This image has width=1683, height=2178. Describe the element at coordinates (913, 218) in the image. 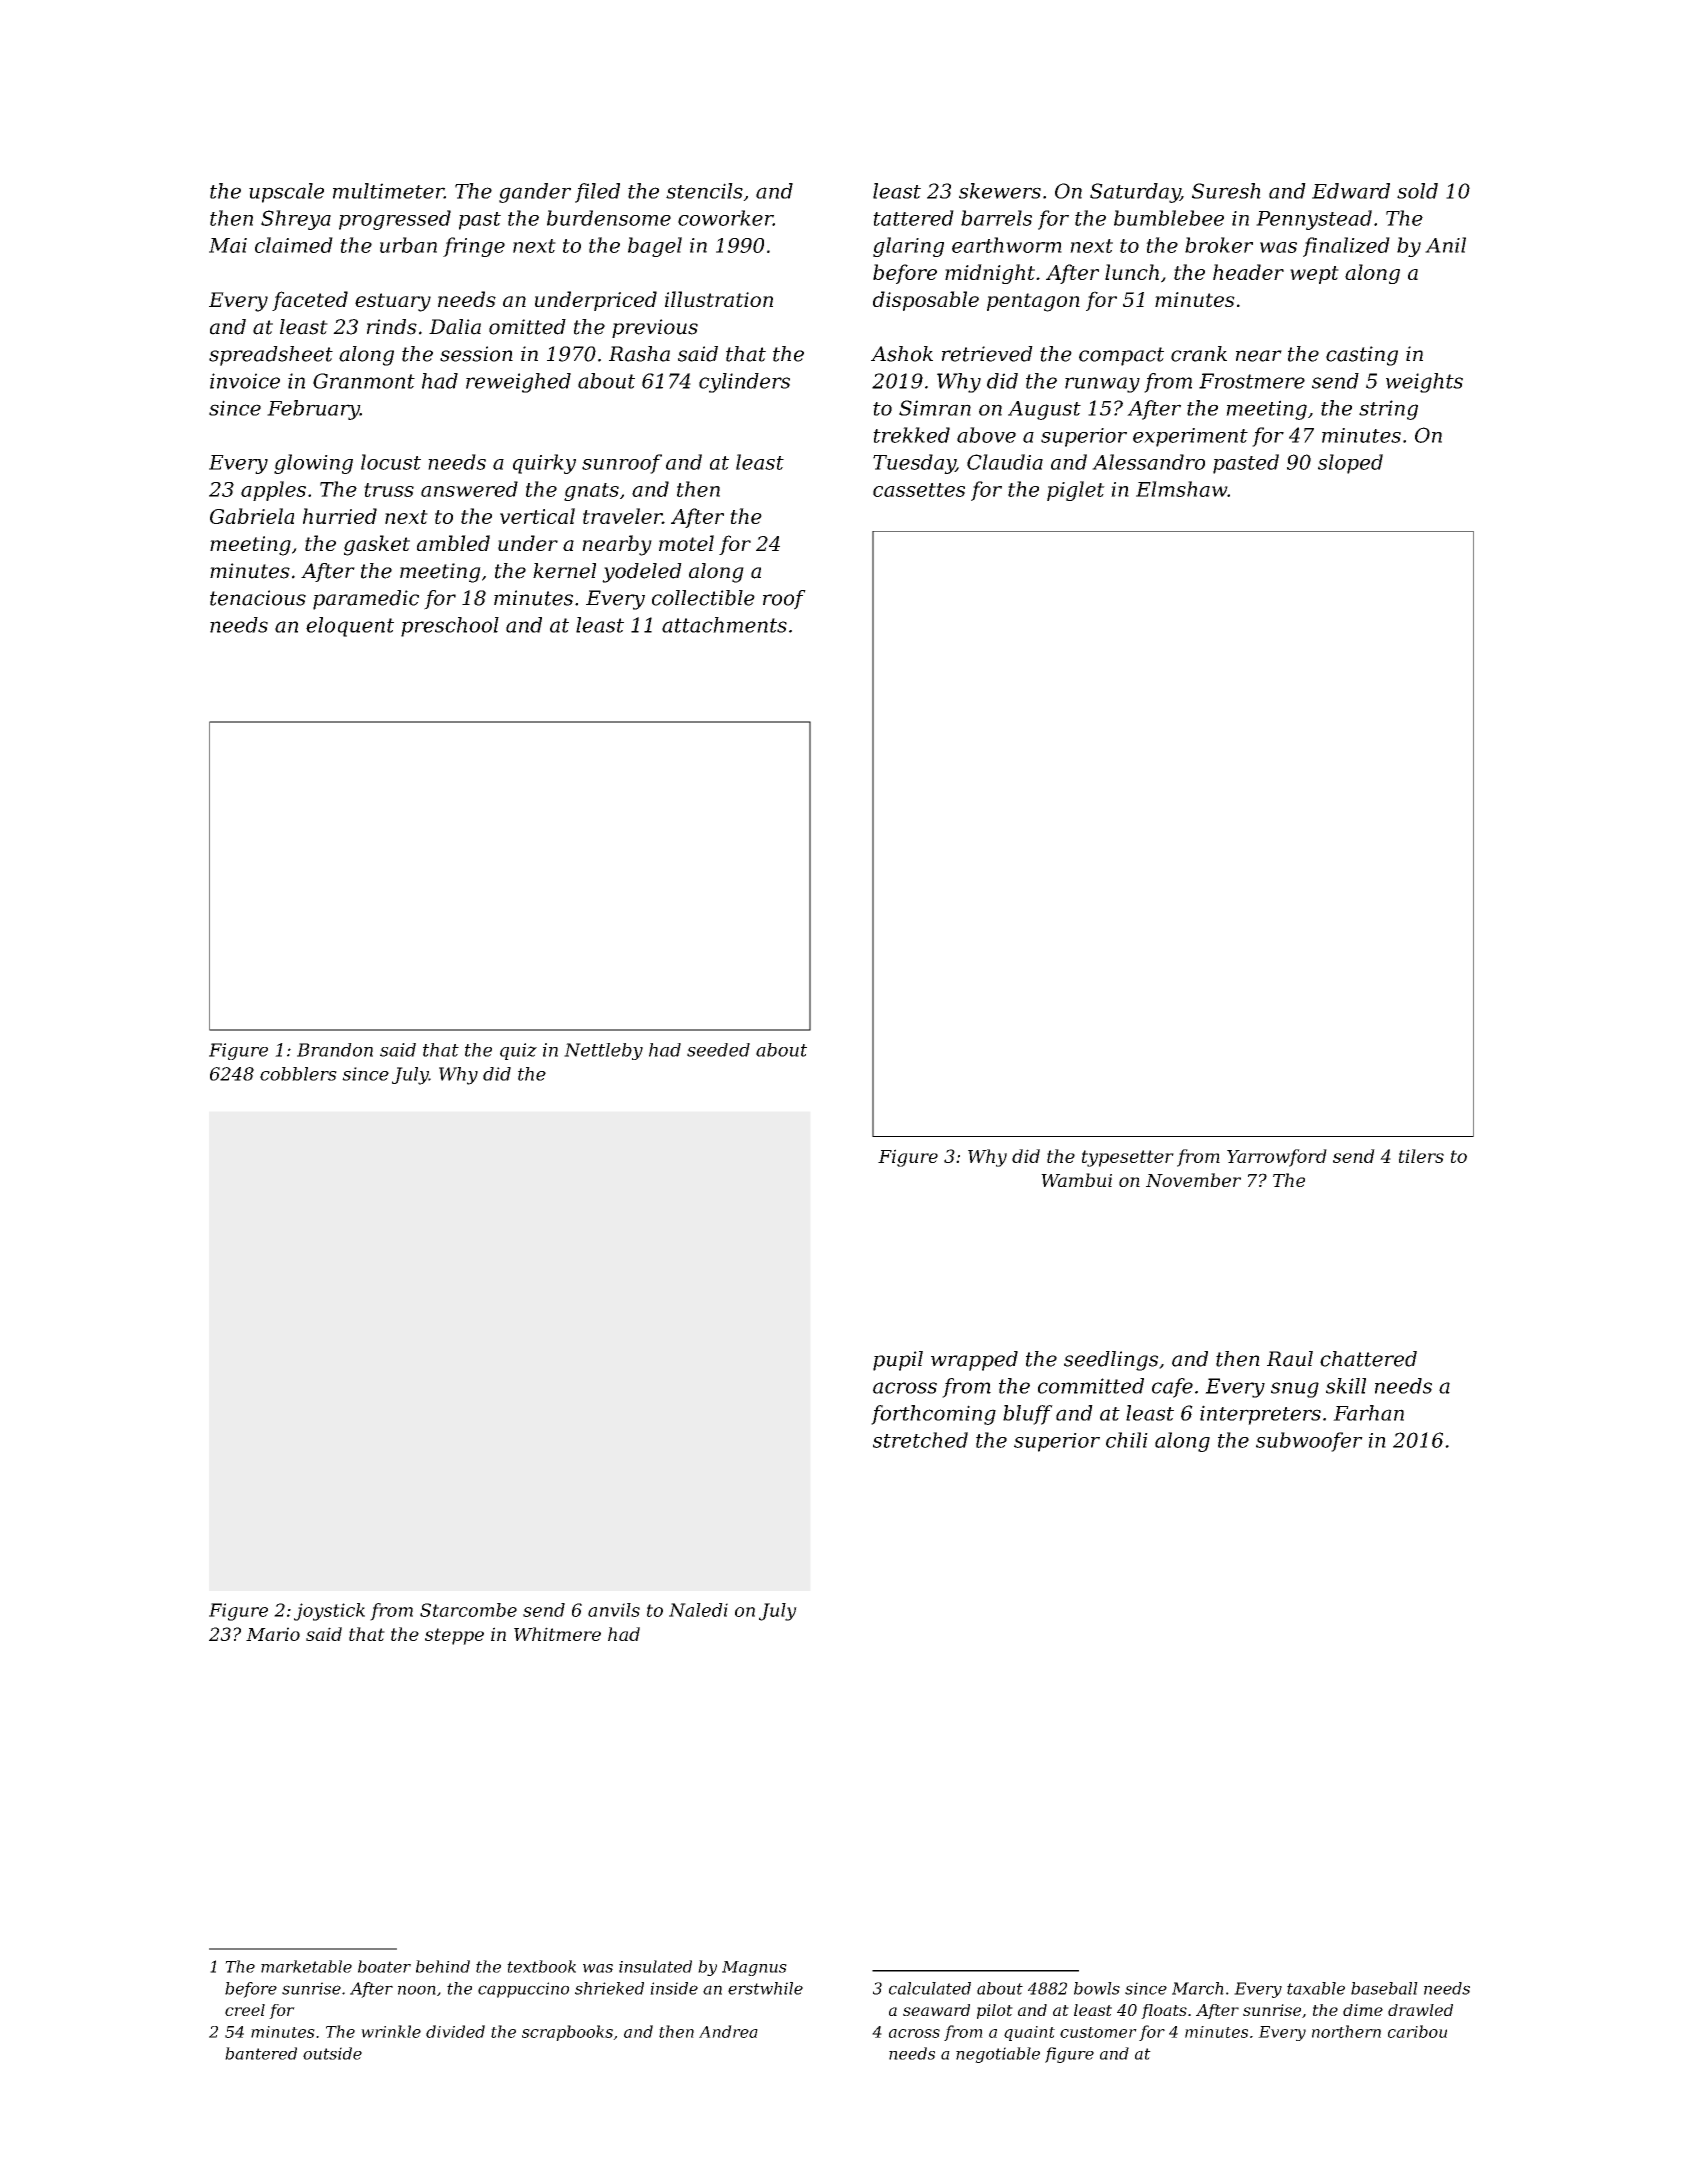

I see `tattered` at that location.
